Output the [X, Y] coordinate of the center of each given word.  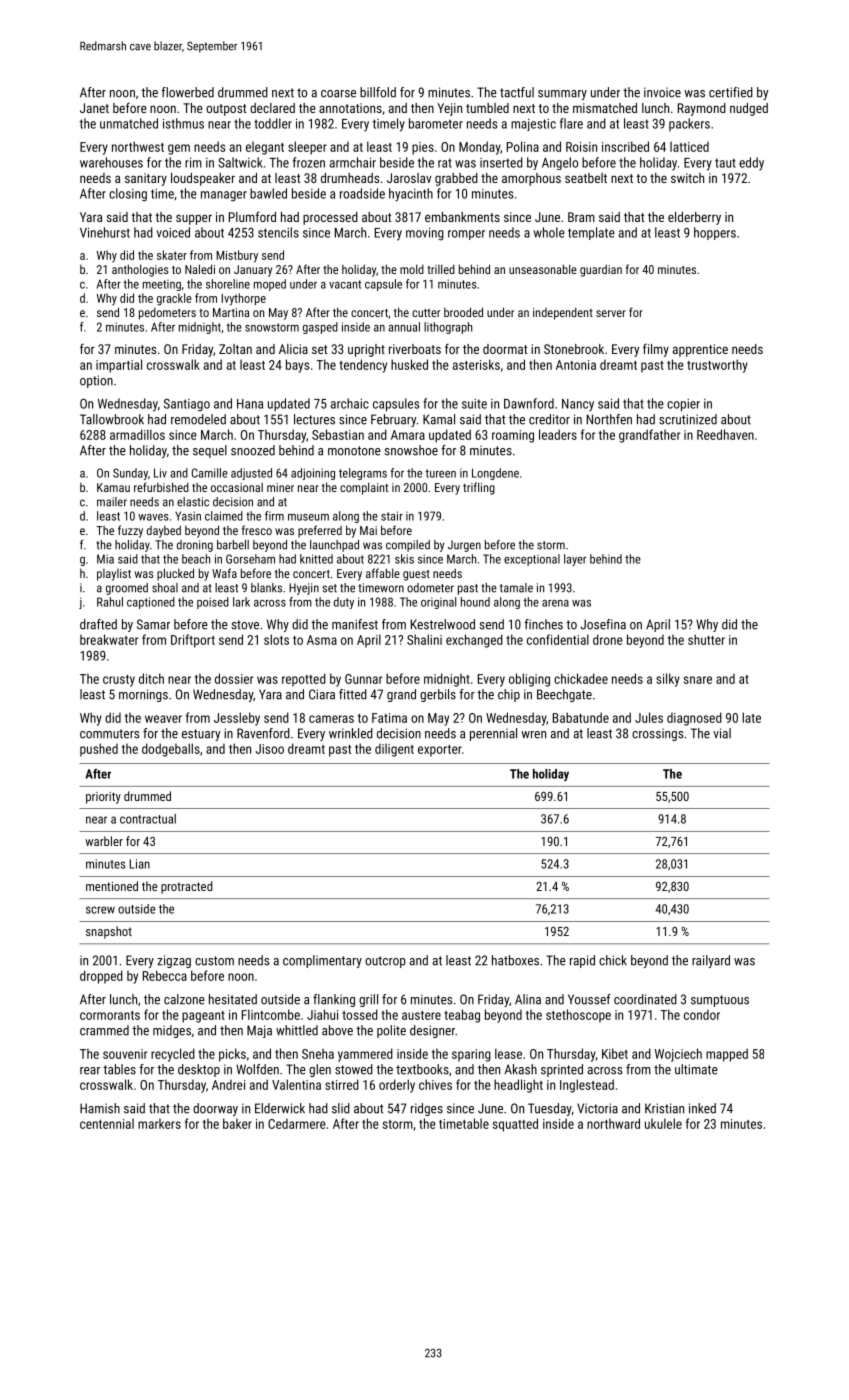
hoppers [715, 233]
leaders [558, 434]
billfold [378, 92]
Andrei [228, 1084]
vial [722, 733]
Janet [94, 108]
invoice [662, 92]
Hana [250, 404]
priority [103, 798]
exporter [440, 751]
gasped [320, 328]
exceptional [532, 560]
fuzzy [130, 531]
